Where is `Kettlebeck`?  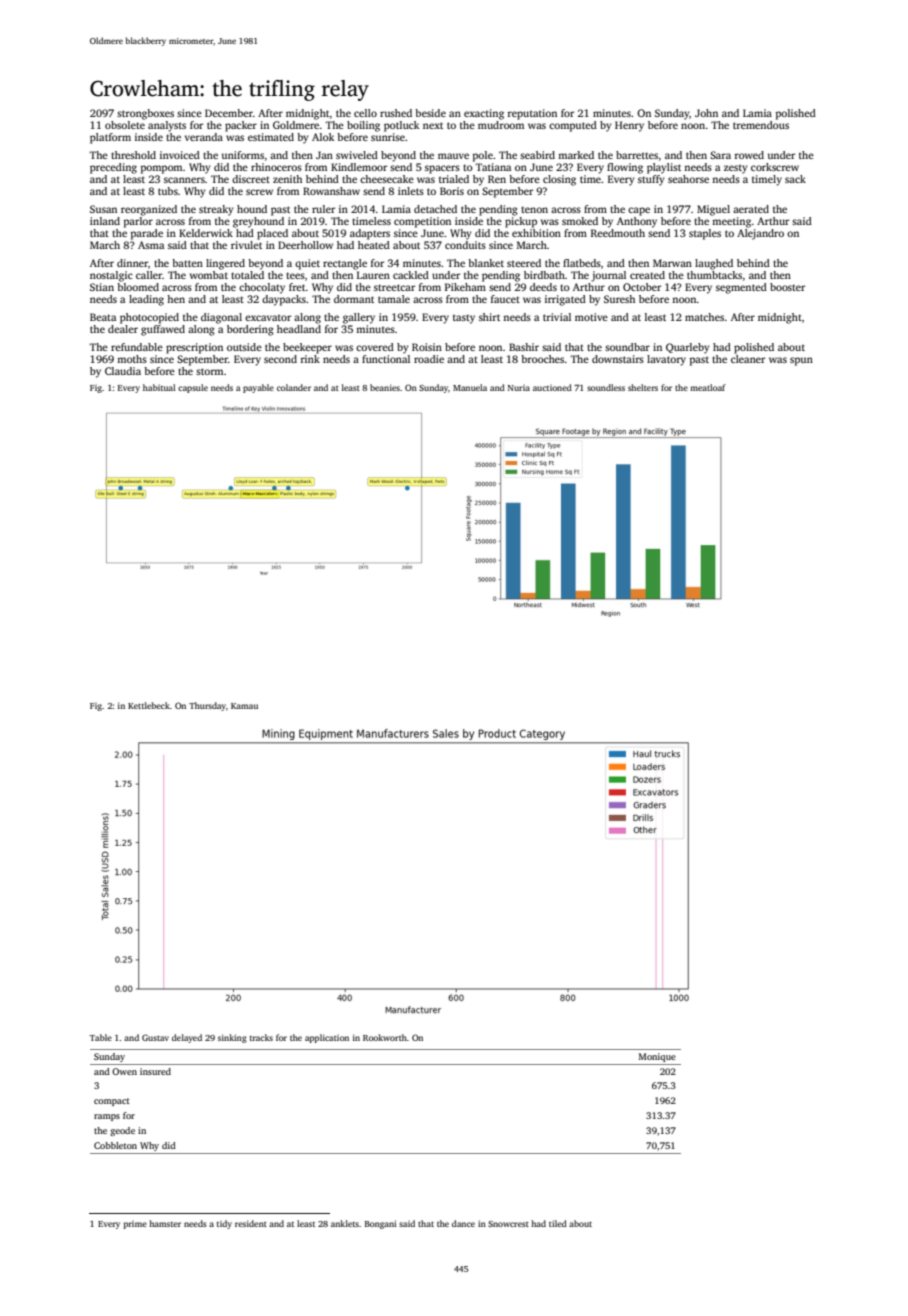
Kettlebeck is located at coordinates (149, 705).
